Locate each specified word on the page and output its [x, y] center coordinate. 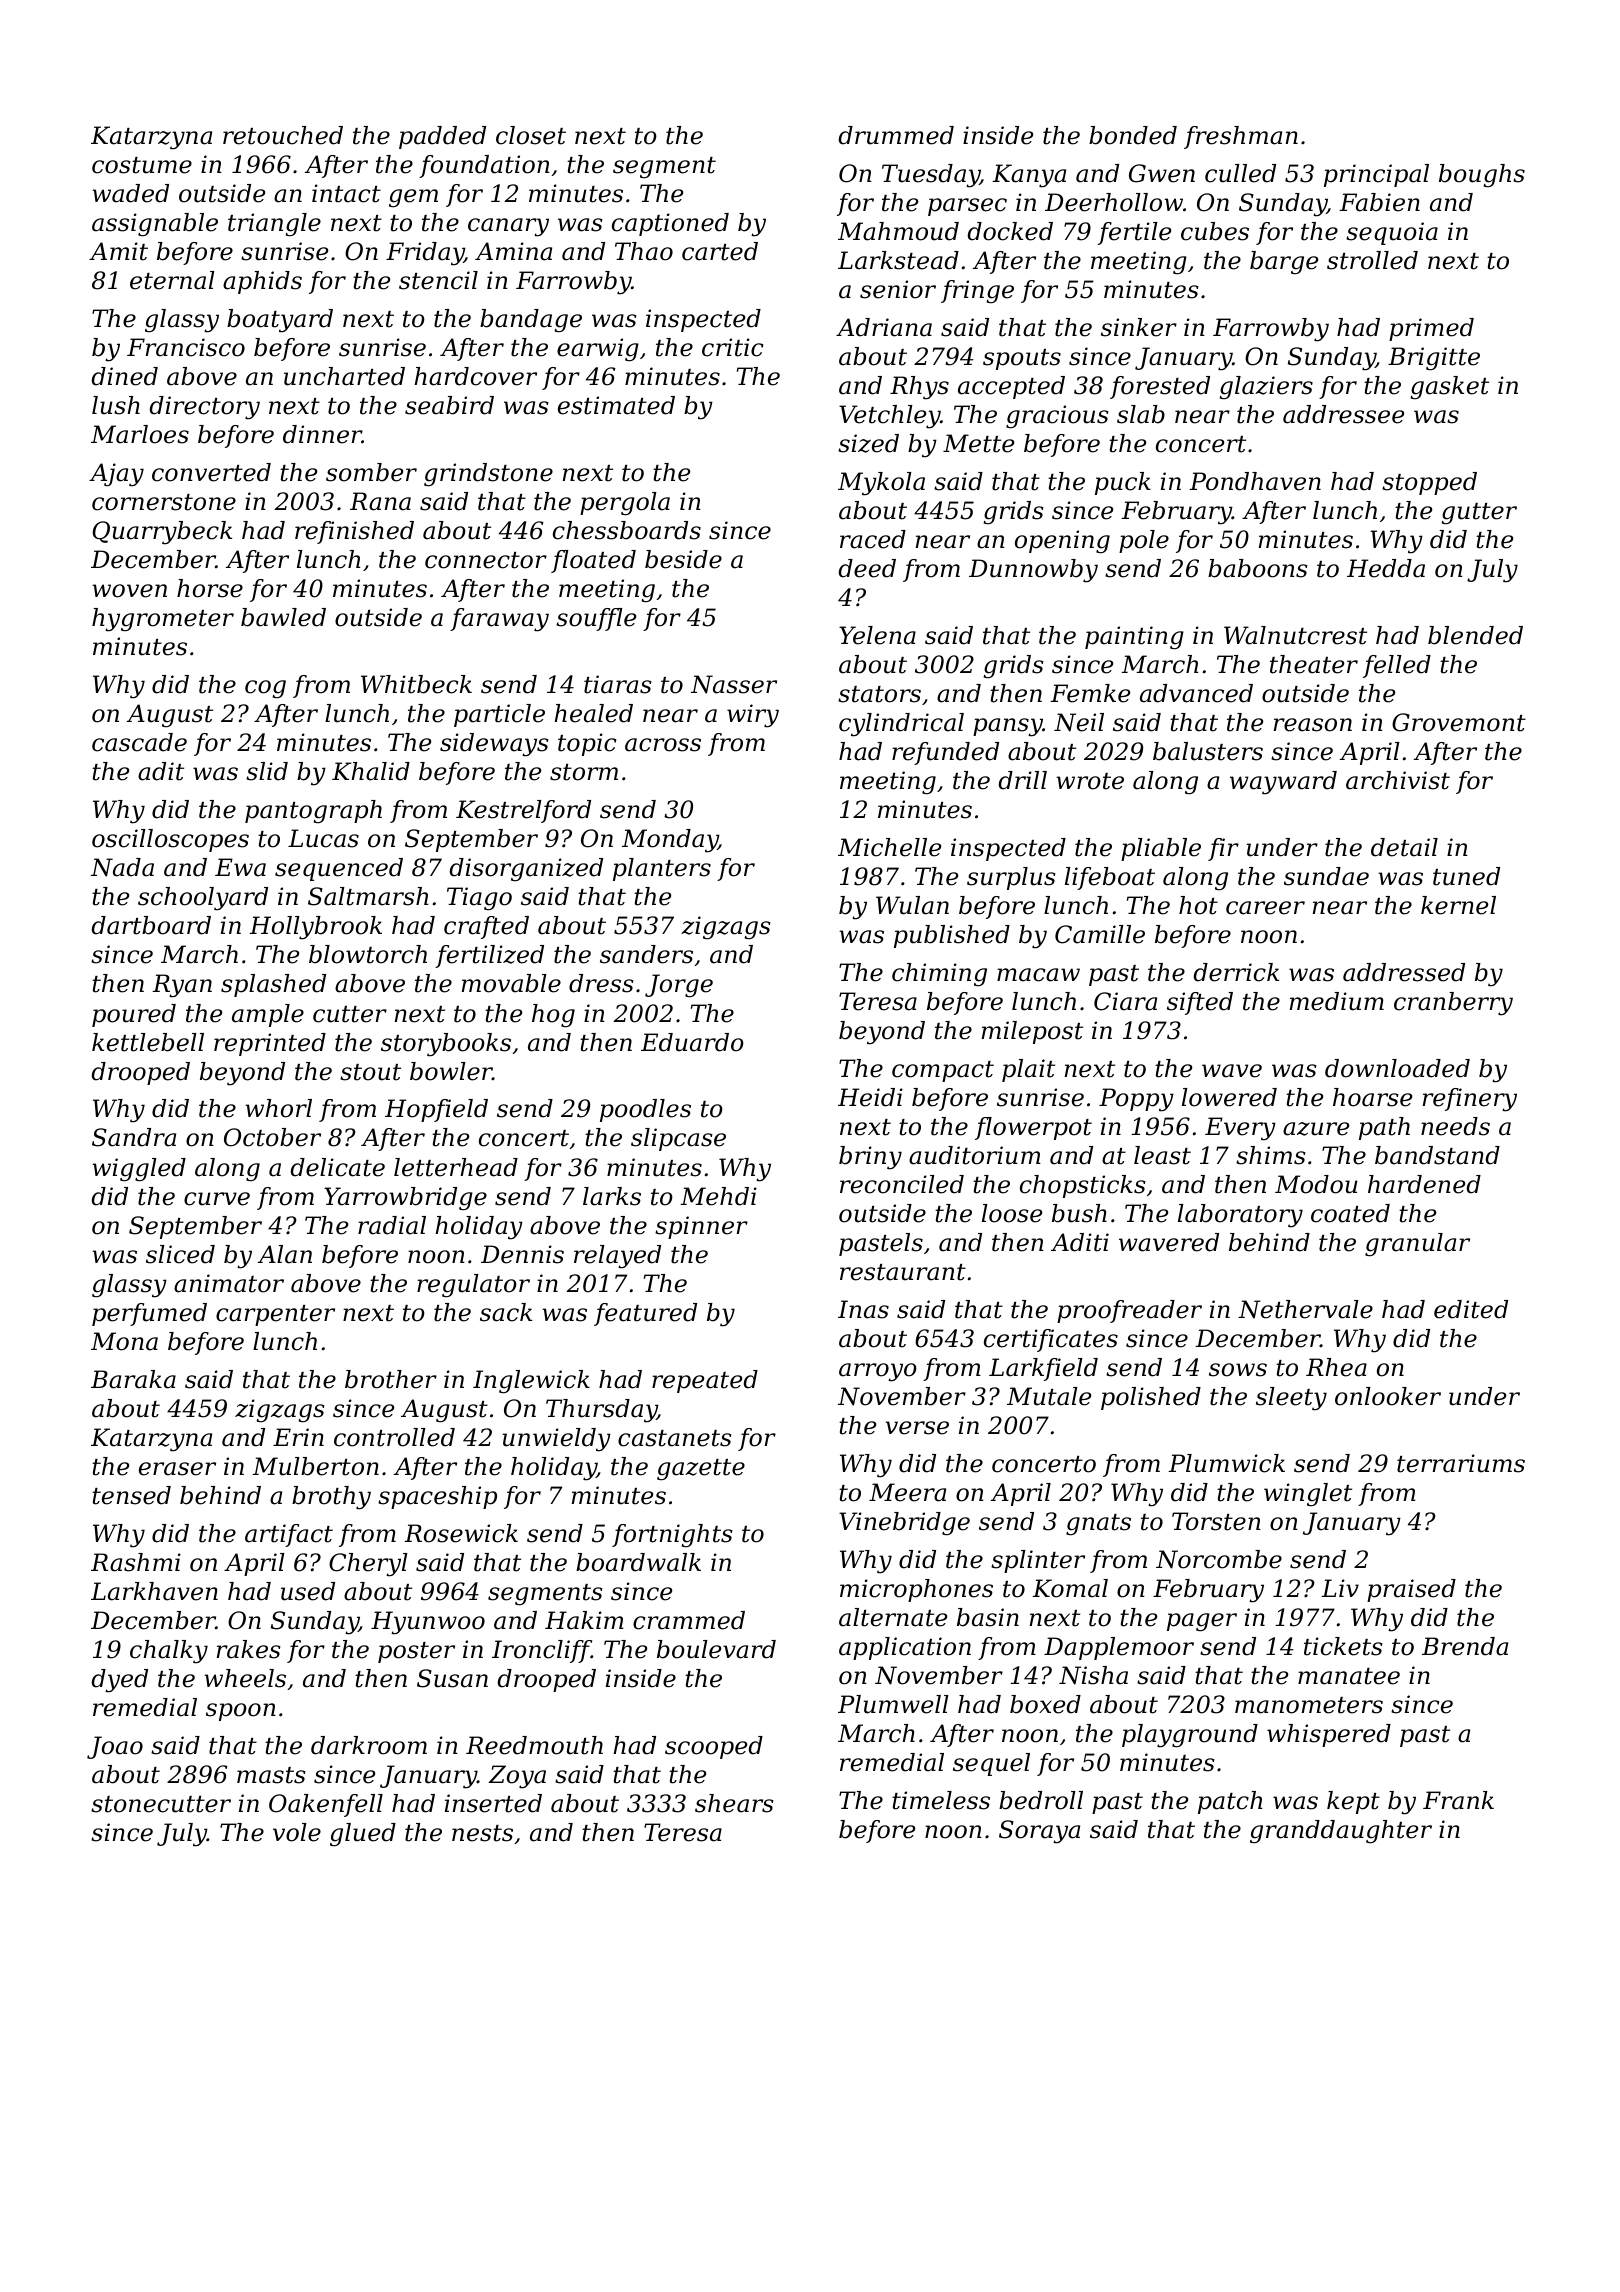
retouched [283, 135]
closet [531, 135]
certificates [1051, 1340]
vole [297, 1832]
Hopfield [436, 1110]
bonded [1133, 135]
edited [1471, 1309]
